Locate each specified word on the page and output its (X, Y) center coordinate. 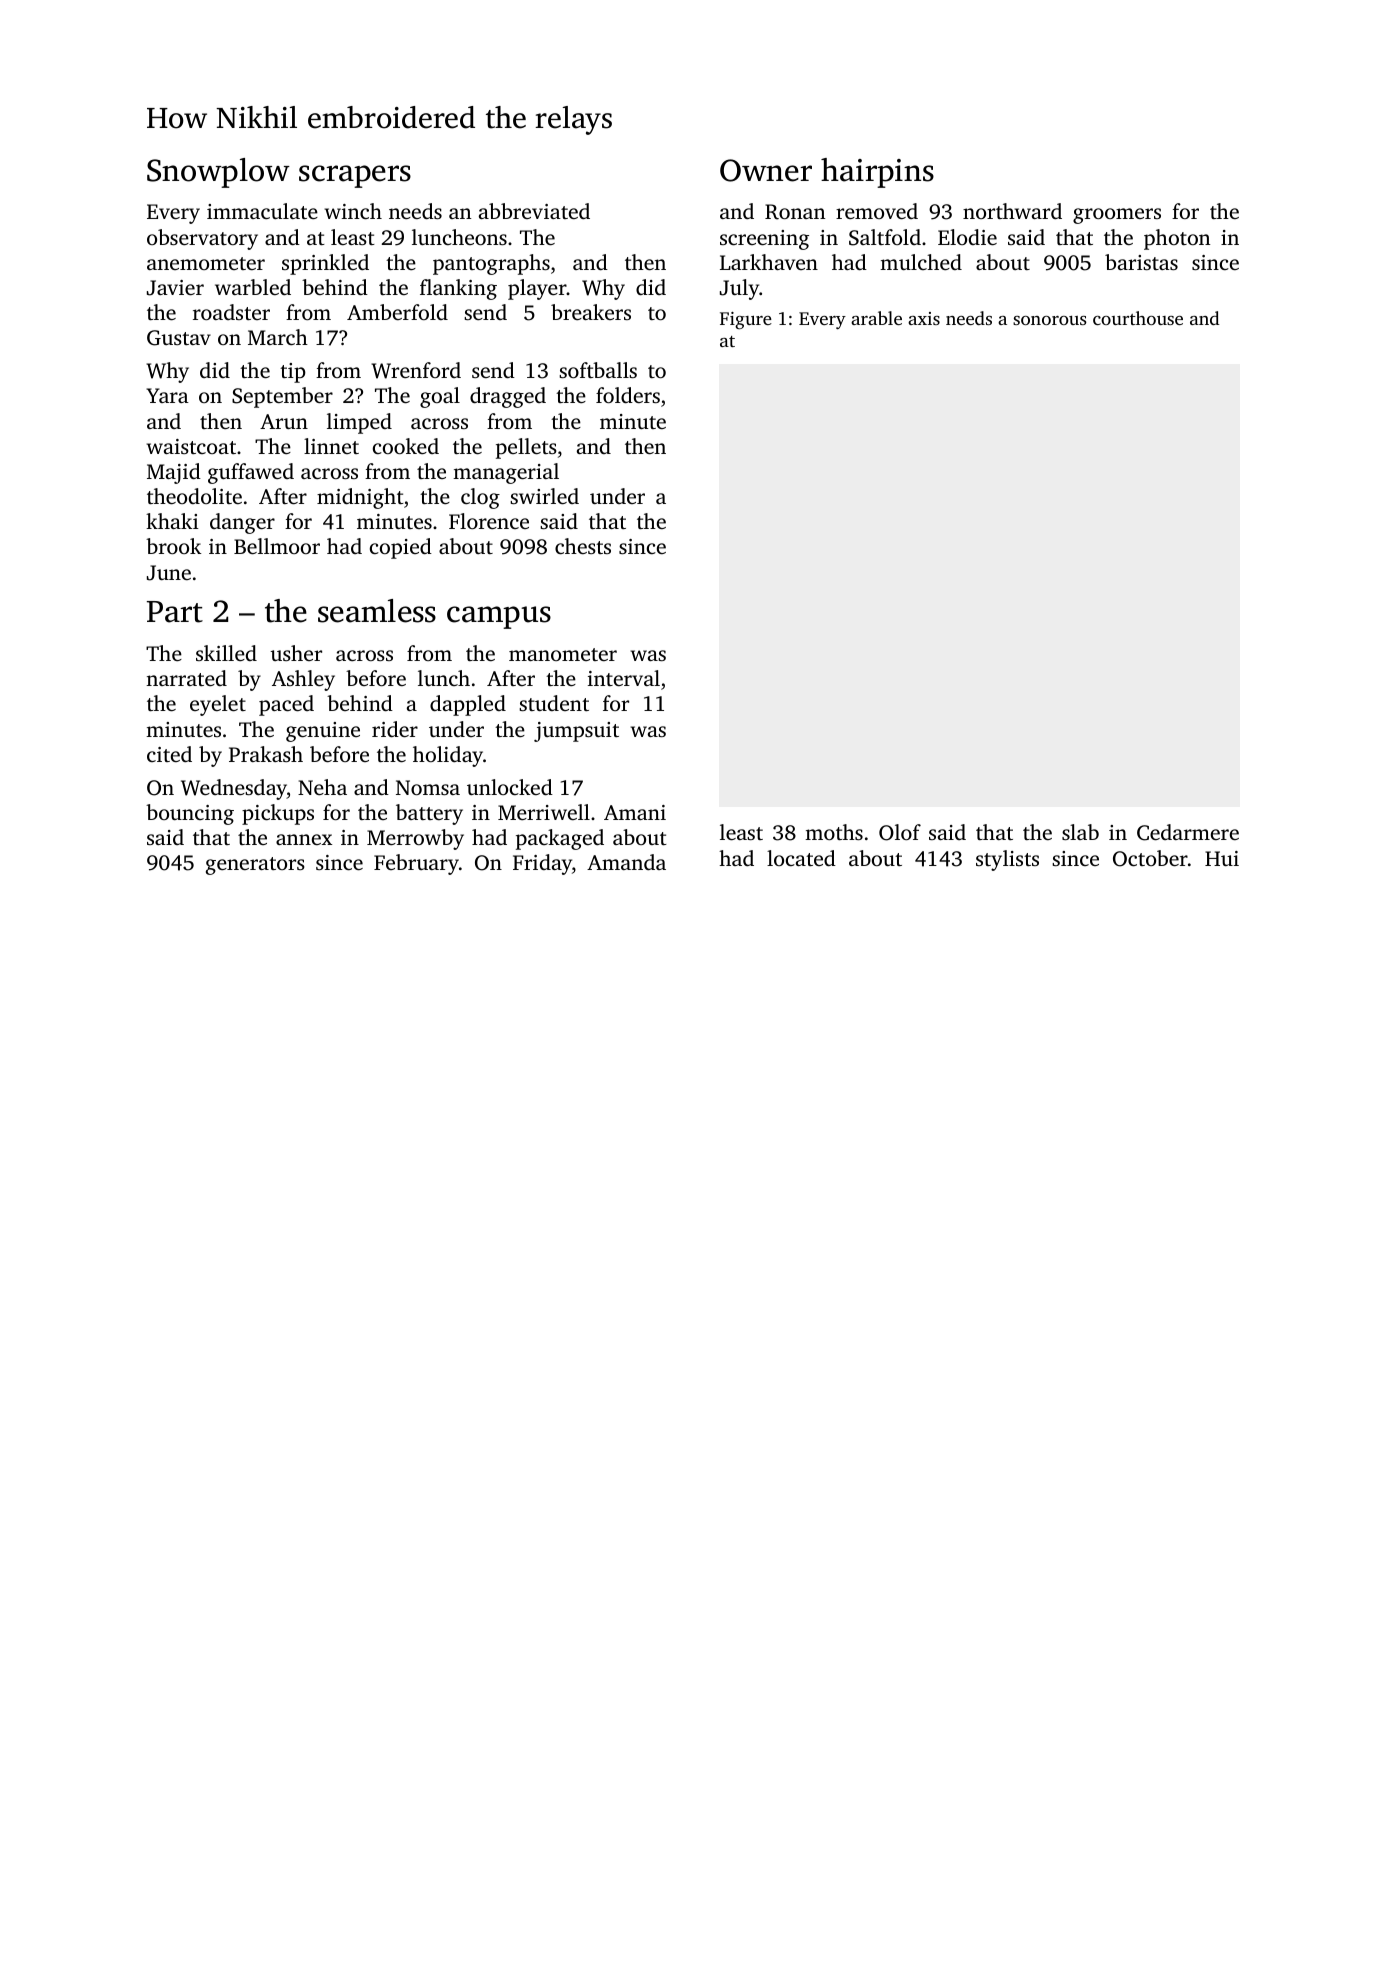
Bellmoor (277, 546)
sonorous (1050, 320)
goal (440, 397)
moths (834, 832)
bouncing (190, 814)
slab (1080, 832)
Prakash (266, 754)
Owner (766, 170)
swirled (544, 496)
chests (583, 546)
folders (628, 395)
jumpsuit (576, 732)
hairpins (877, 173)
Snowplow (218, 173)
